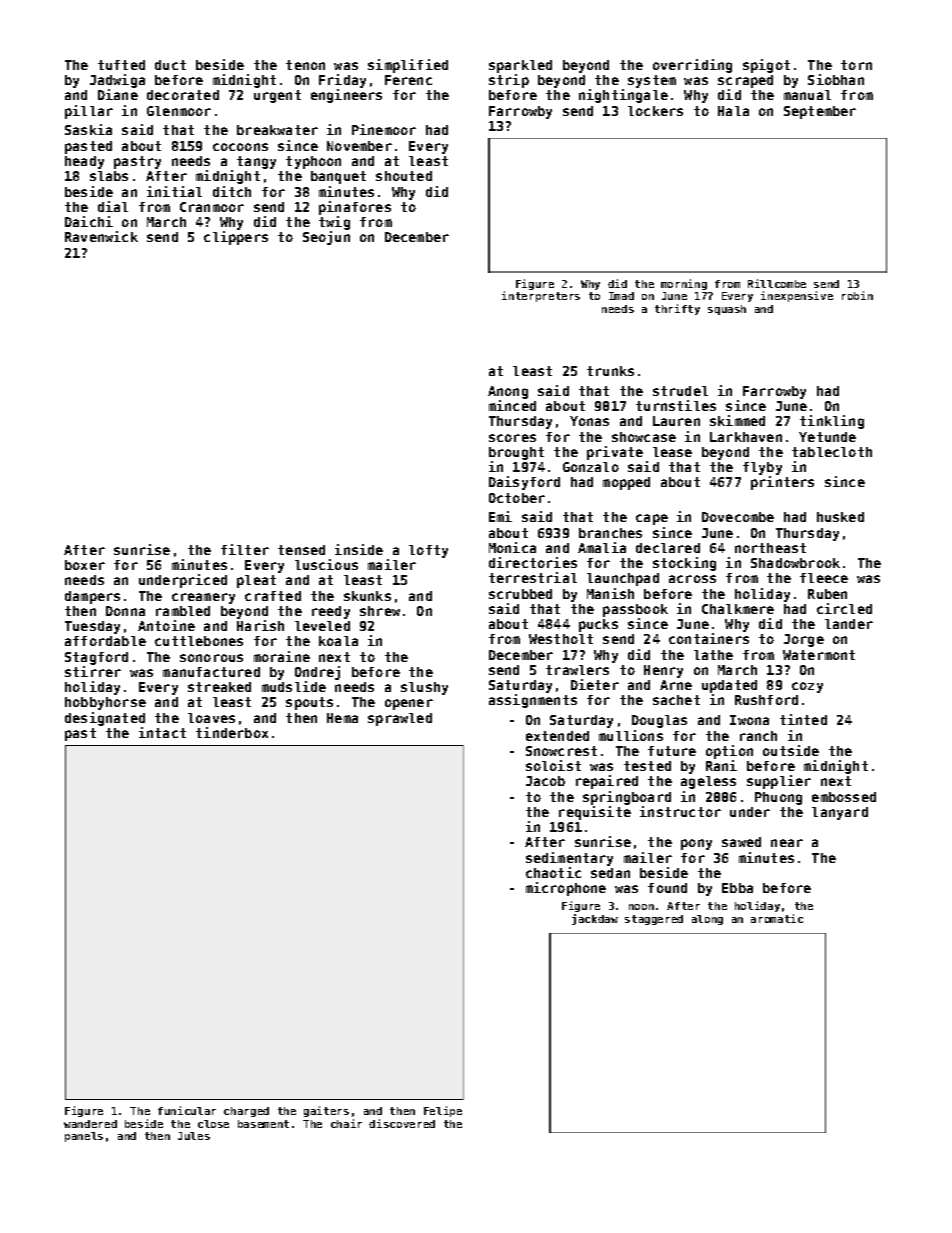 The height and width of the image is (1233, 952). Describe the element at coordinates (245, 549) in the image. I see `filter` at that location.
